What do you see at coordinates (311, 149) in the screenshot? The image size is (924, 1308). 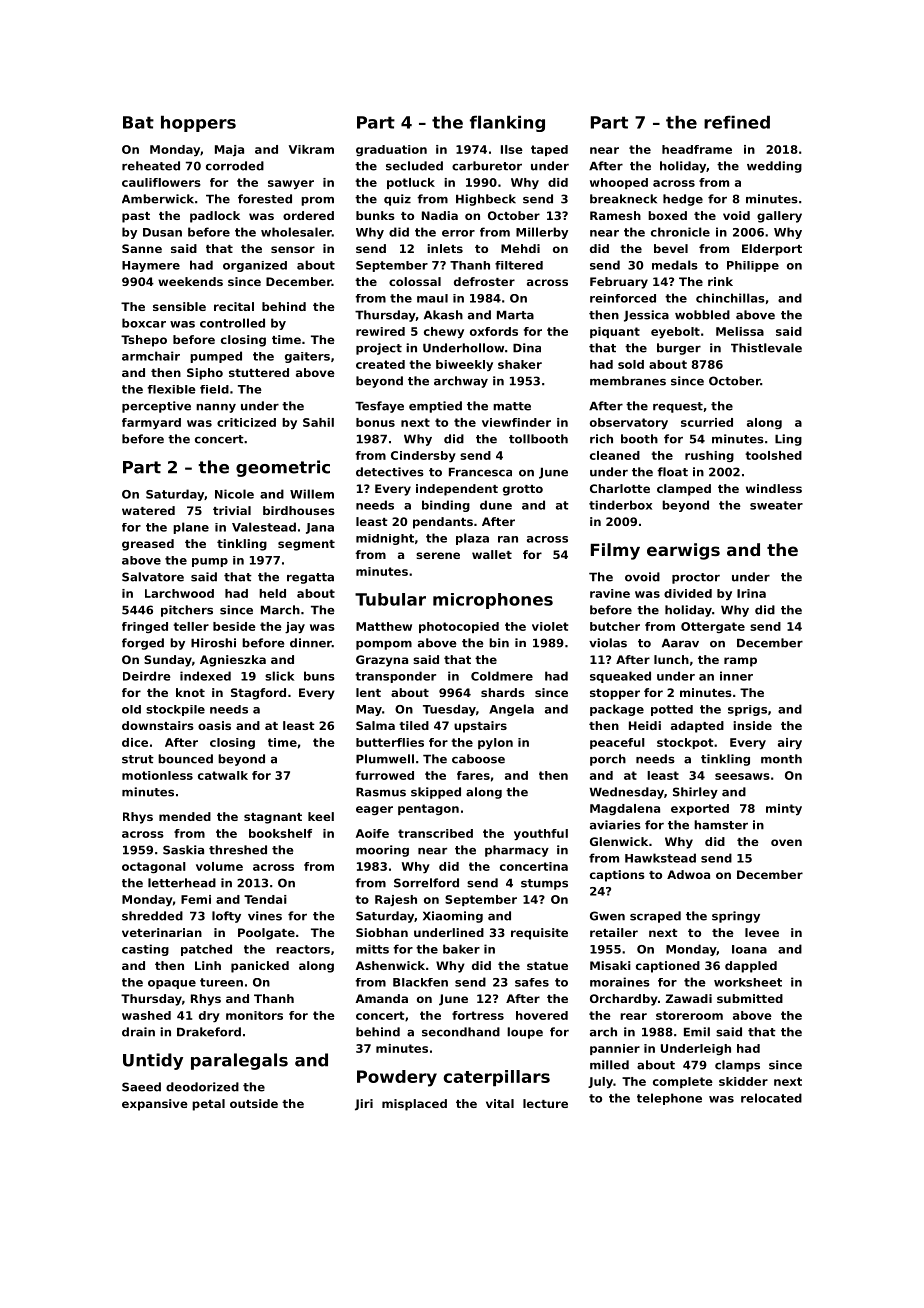 I see `Vikram` at bounding box center [311, 149].
